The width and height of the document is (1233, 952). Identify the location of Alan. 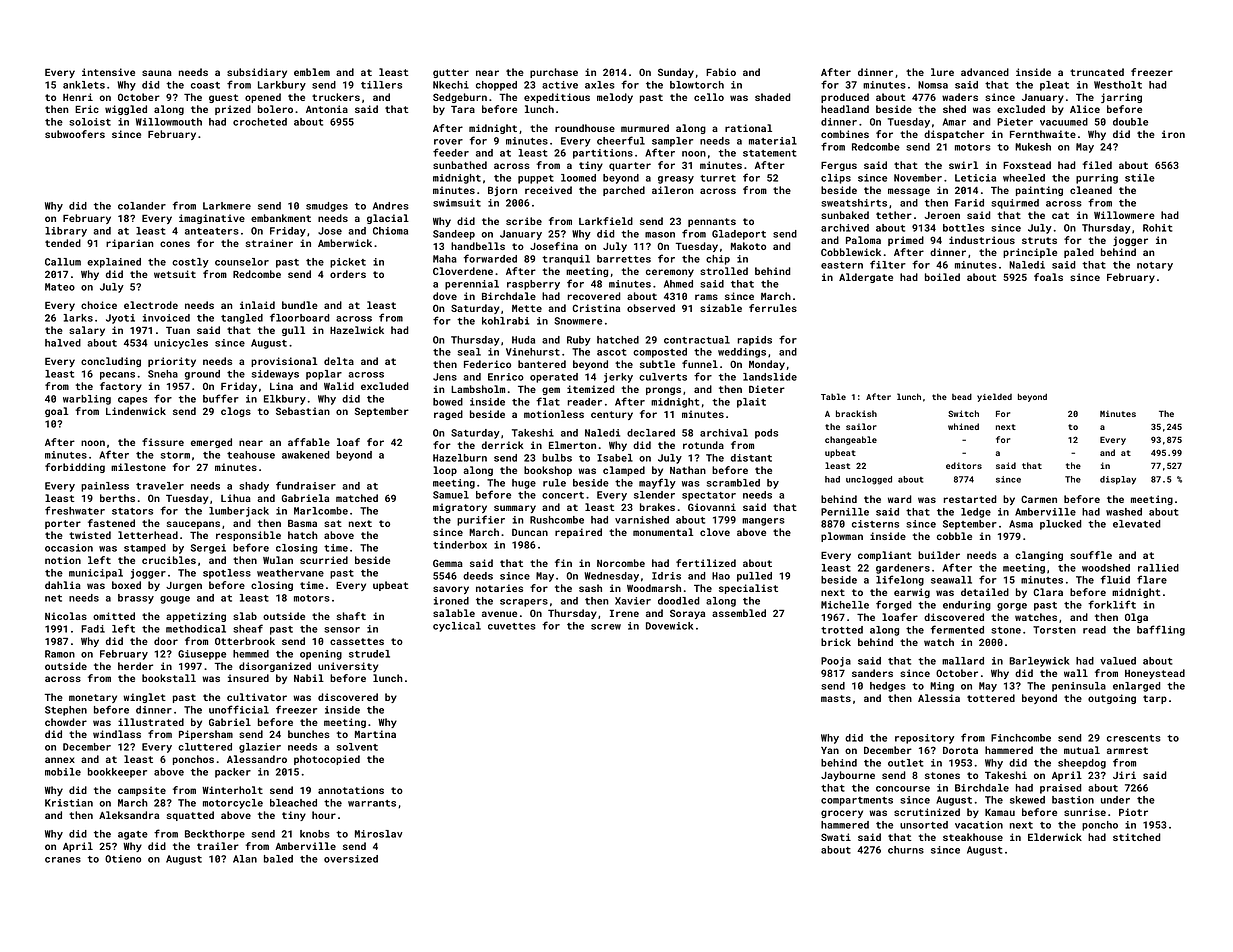
(245, 859).
